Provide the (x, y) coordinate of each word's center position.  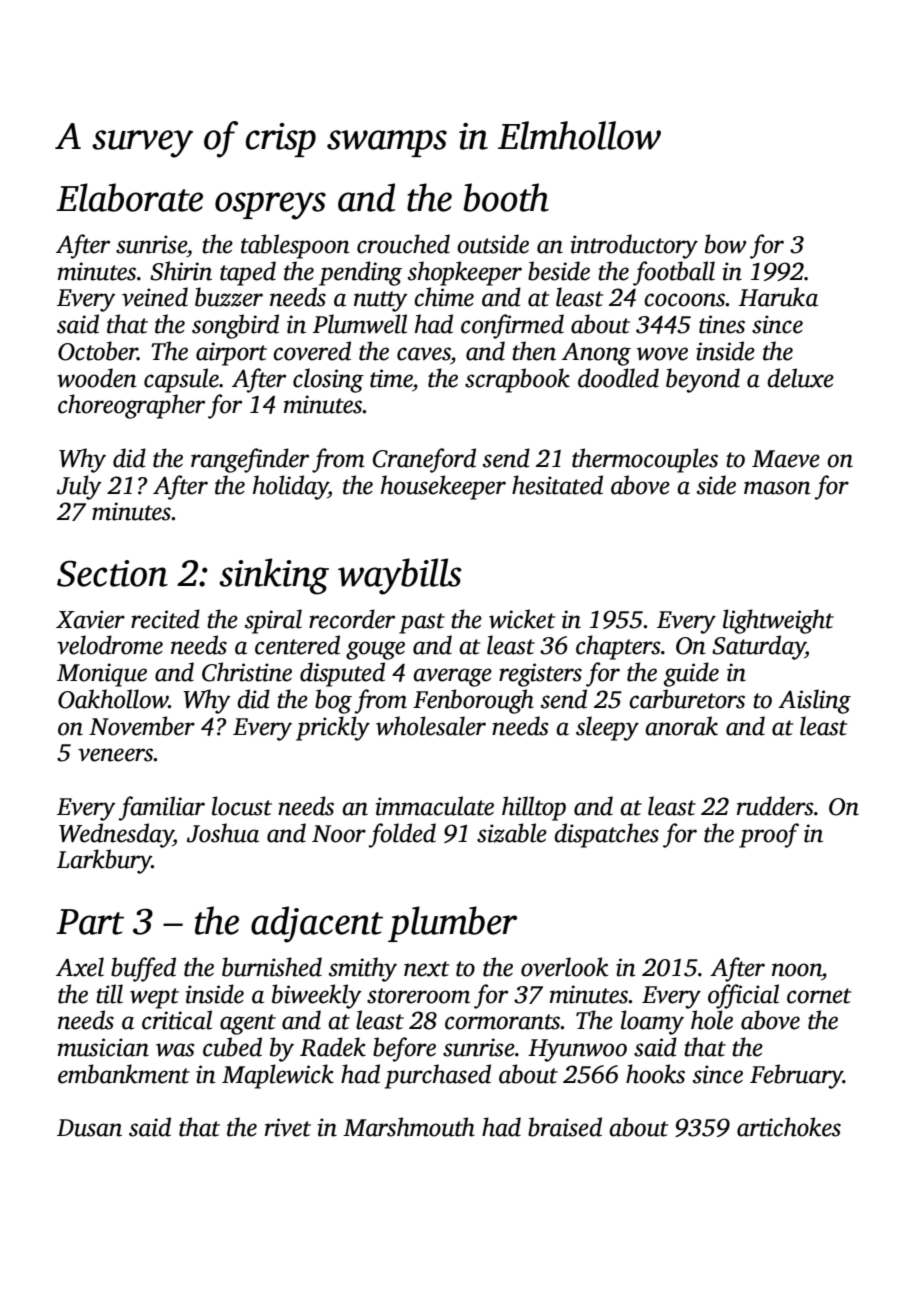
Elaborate (129, 197)
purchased (438, 1076)
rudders (775, 806)
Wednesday (116, 835)
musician (103, 1047)
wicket (522, 619)
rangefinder (250, 460)
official (743, 996)
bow (725, 244)
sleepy (607, 728)
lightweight (778, 621)
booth (506, 197)
